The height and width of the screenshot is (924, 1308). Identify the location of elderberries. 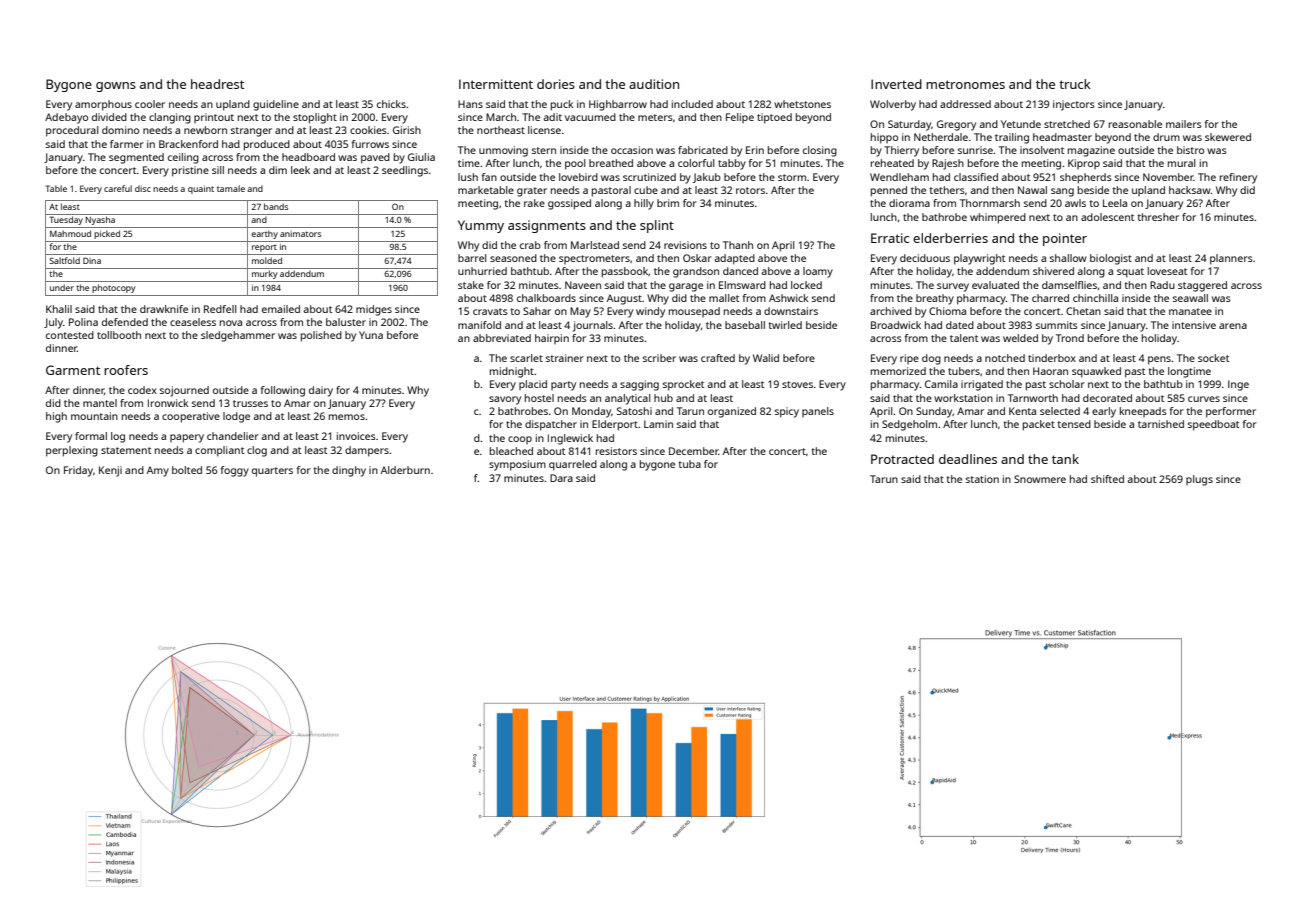
(950, 238).
